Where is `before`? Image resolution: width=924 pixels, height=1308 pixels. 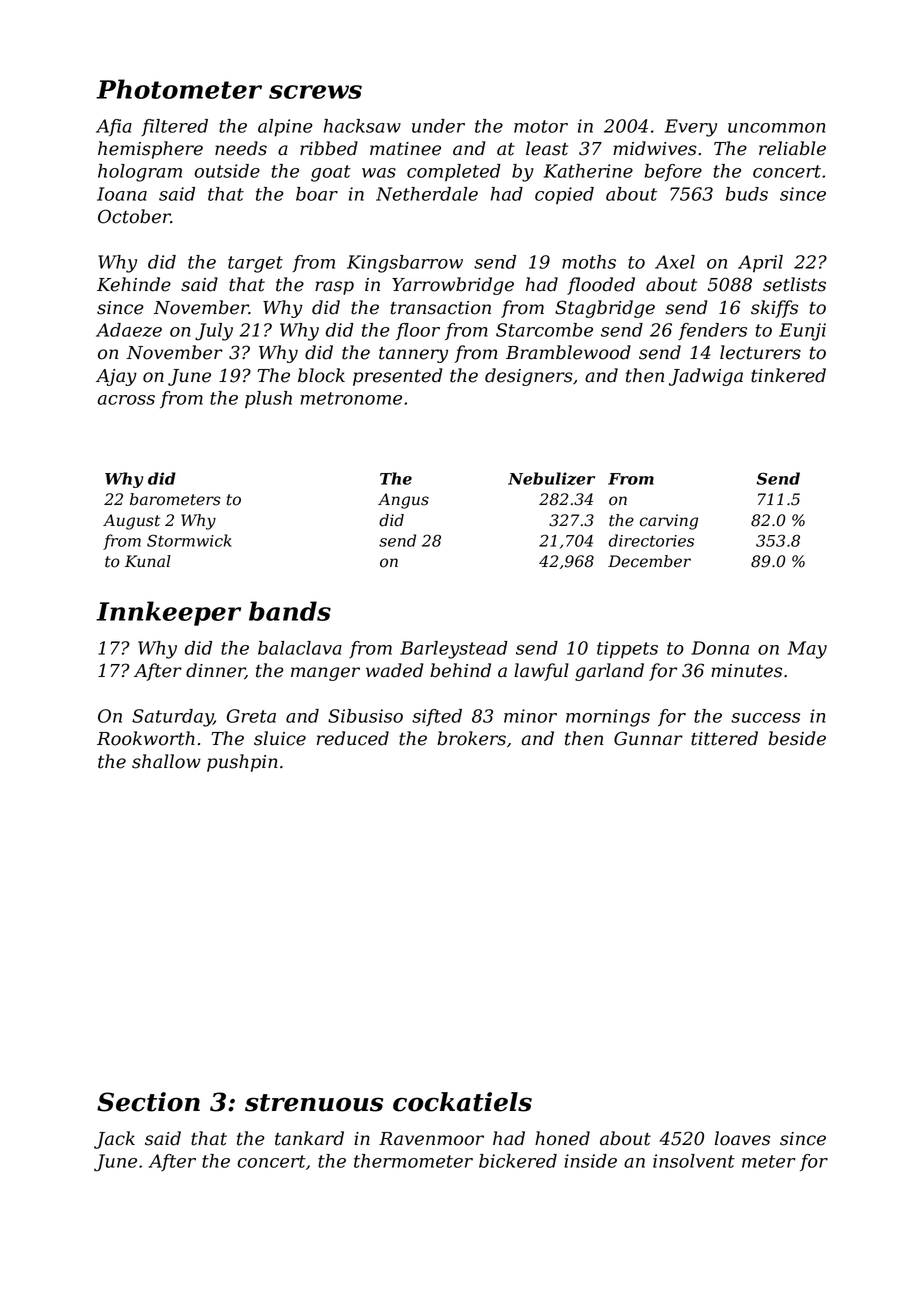 before is located at coordinates (673, 172).
